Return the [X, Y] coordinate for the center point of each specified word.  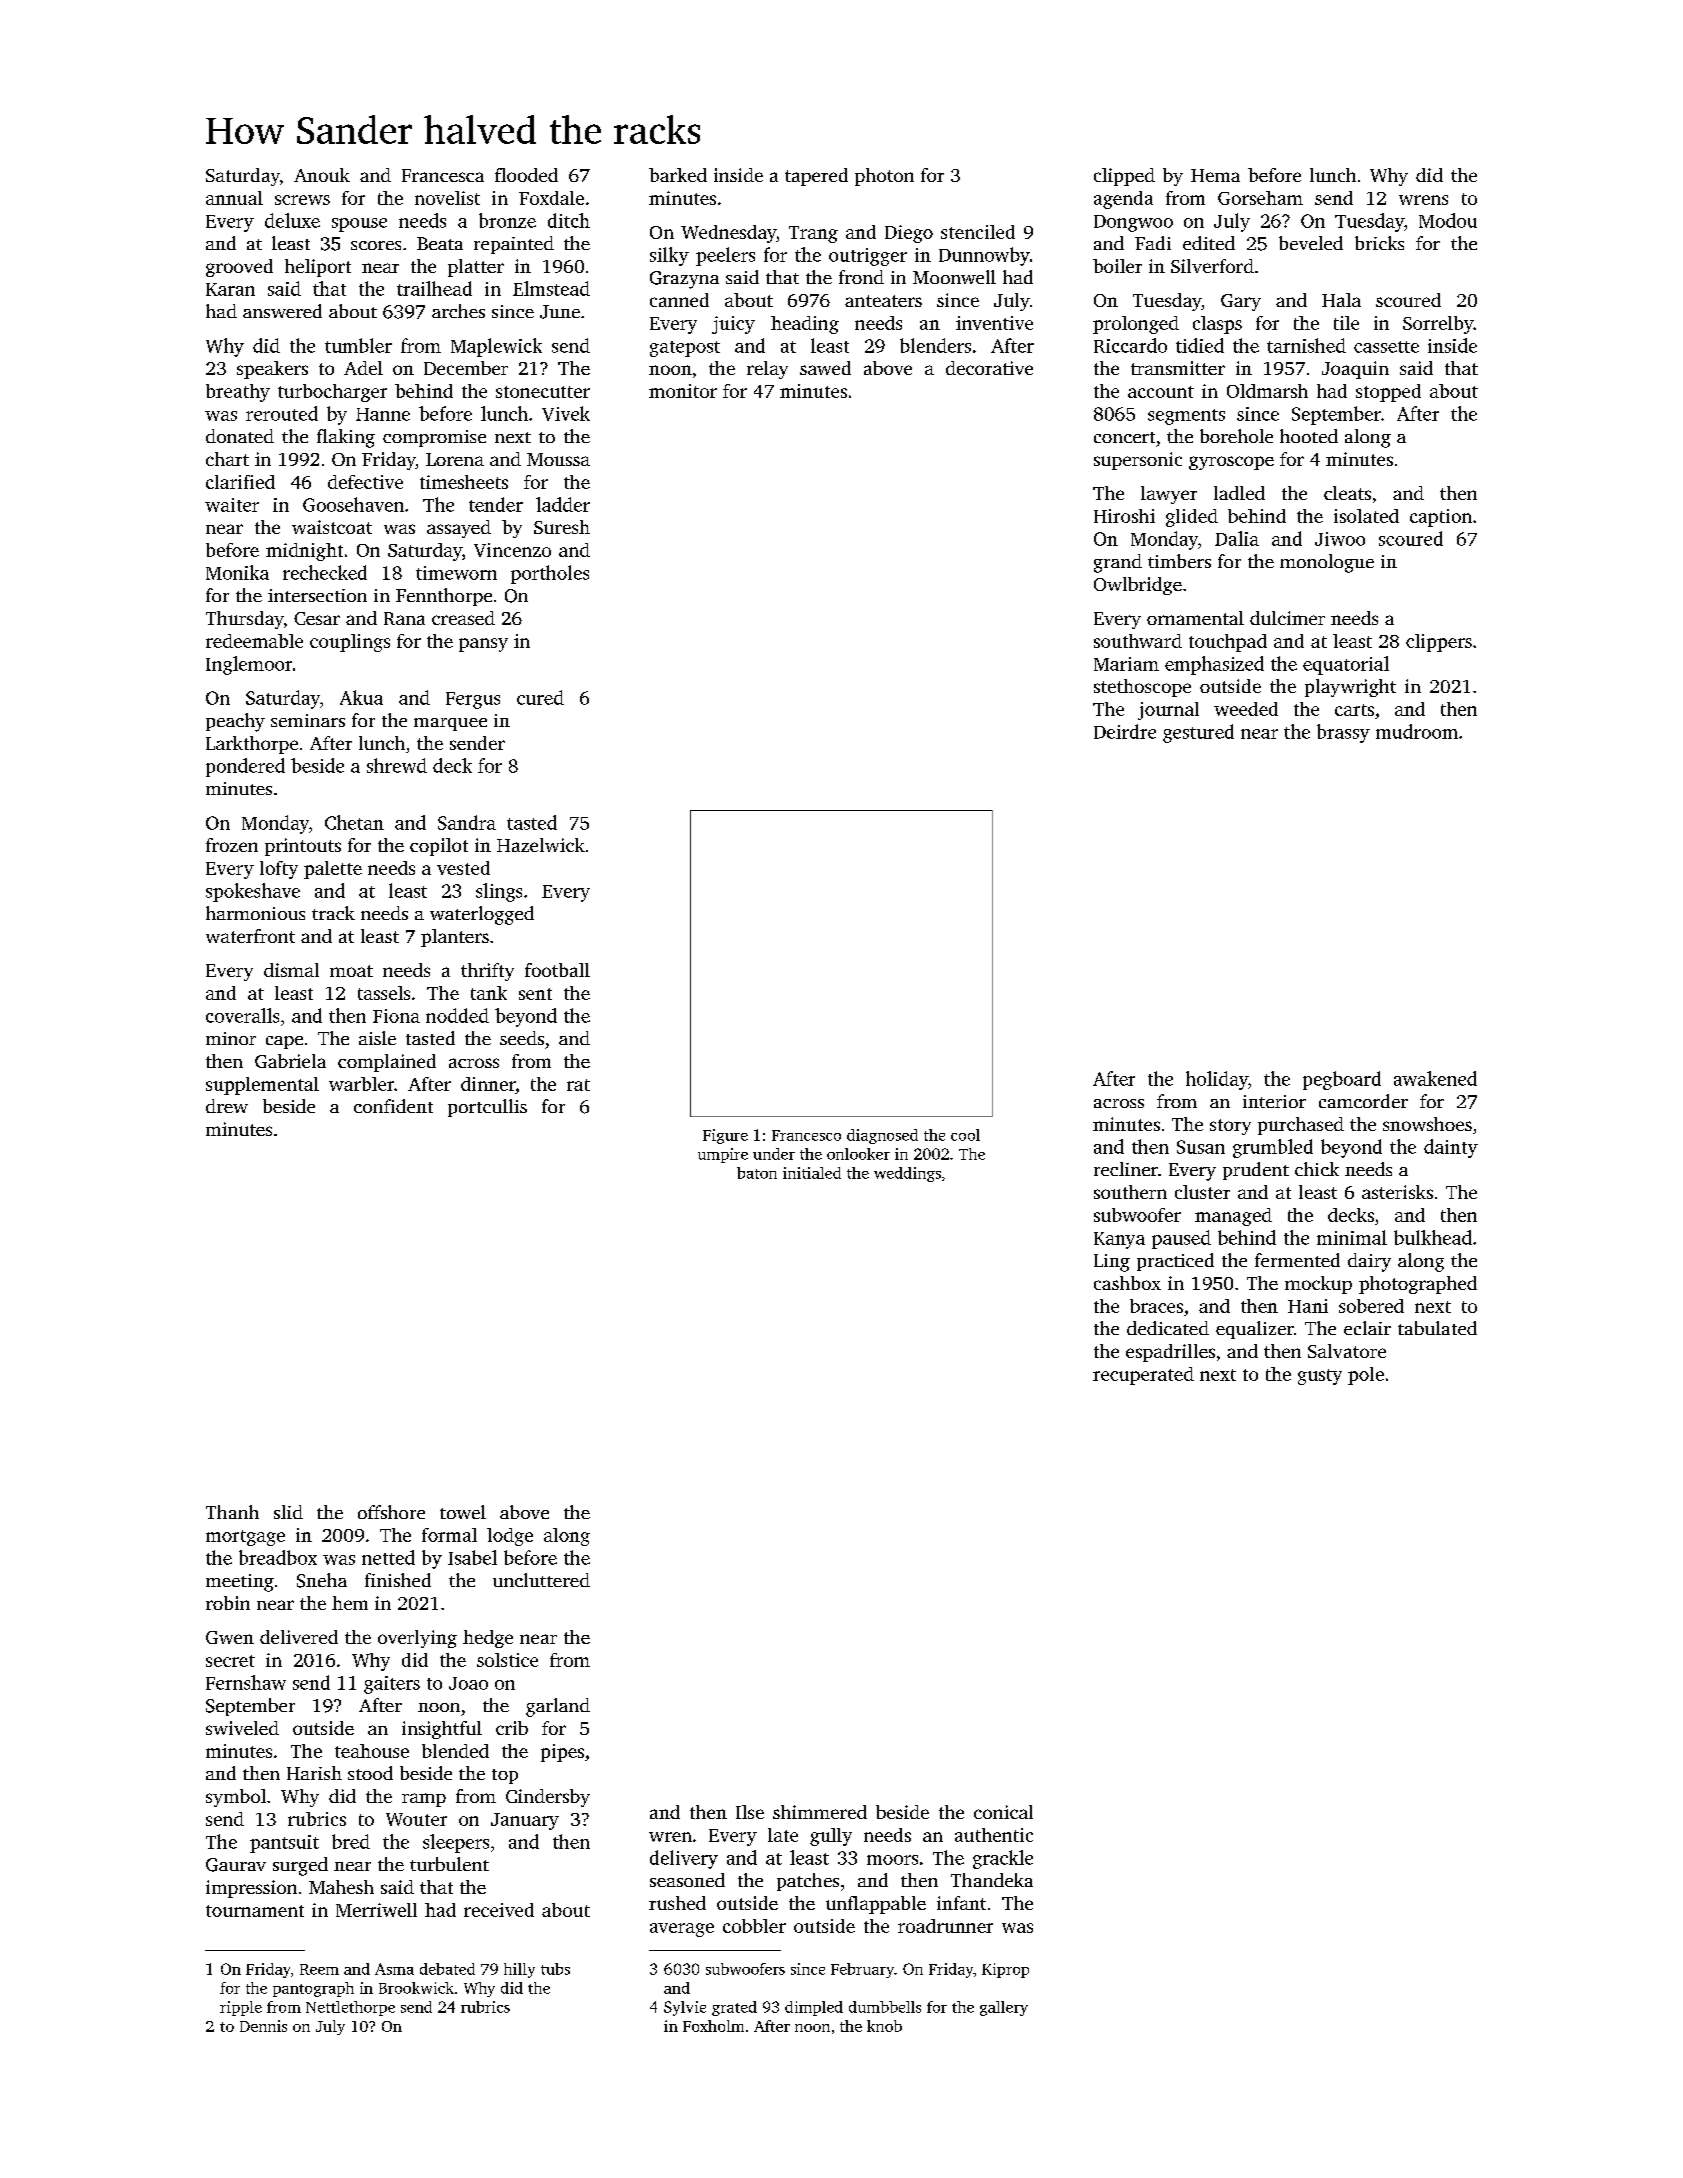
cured [540, 697]
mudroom [1417, 731]
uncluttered [541, 1580]
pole [1366, 1376]
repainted [514, 245]
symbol [236, 1798]
